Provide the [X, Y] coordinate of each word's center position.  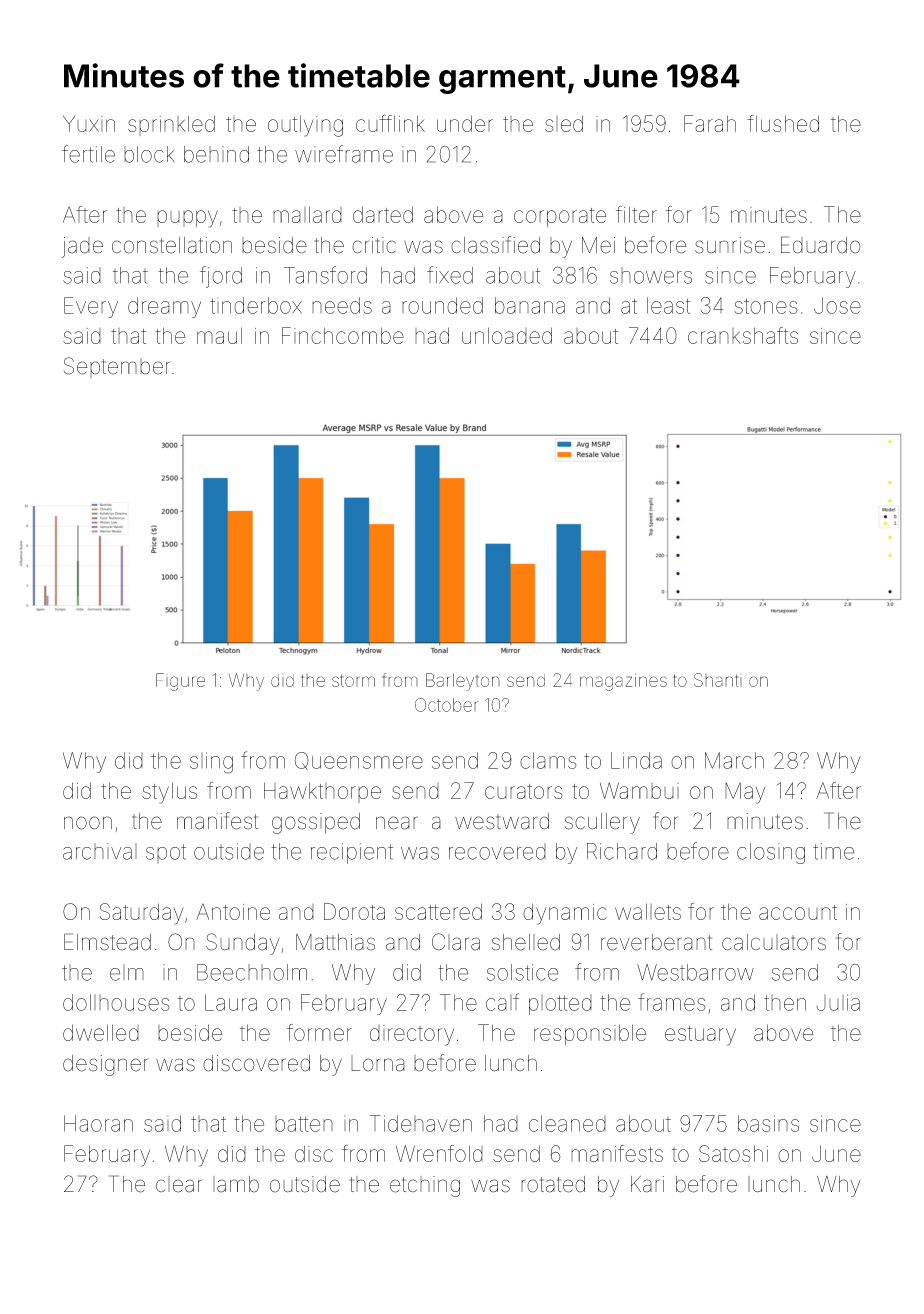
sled [564, 123]
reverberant [656, 942]
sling [211, 763]
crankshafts [743, 335]
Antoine [233, 911]
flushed [783, 123]
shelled [526, 942]
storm [353, 680]
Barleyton [463, 682]
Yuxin [89, 124]
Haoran [98, 1123]
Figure [180, 682]
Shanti [718, 680]
